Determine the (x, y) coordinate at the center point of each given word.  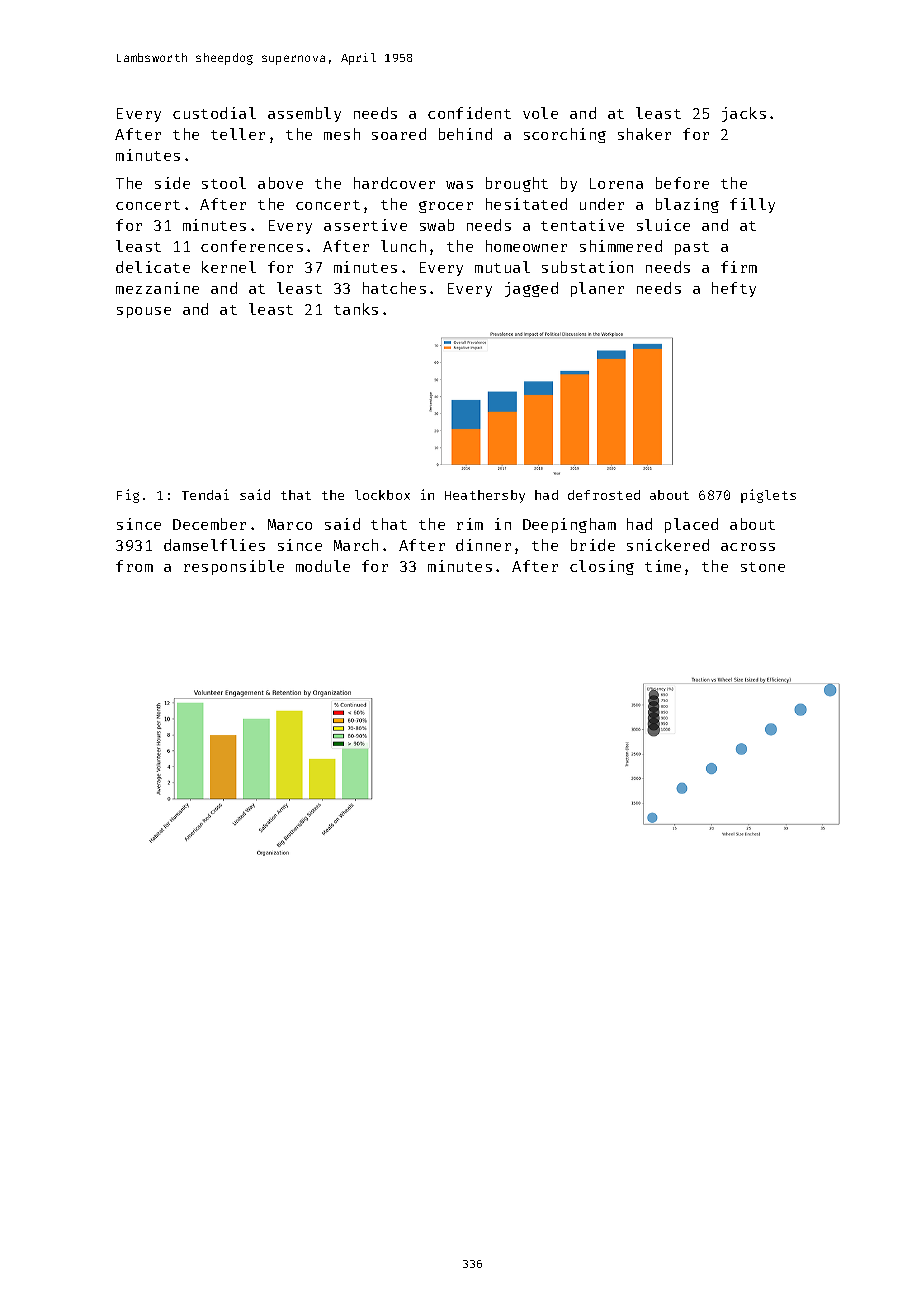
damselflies (214, 545)
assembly (304, 114)
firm (739, 267)
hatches (394, 288)
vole (540, 113)
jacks (744, 114)
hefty (734, 289)
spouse (144, 312)
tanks (356, 309)
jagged (531, 289)
